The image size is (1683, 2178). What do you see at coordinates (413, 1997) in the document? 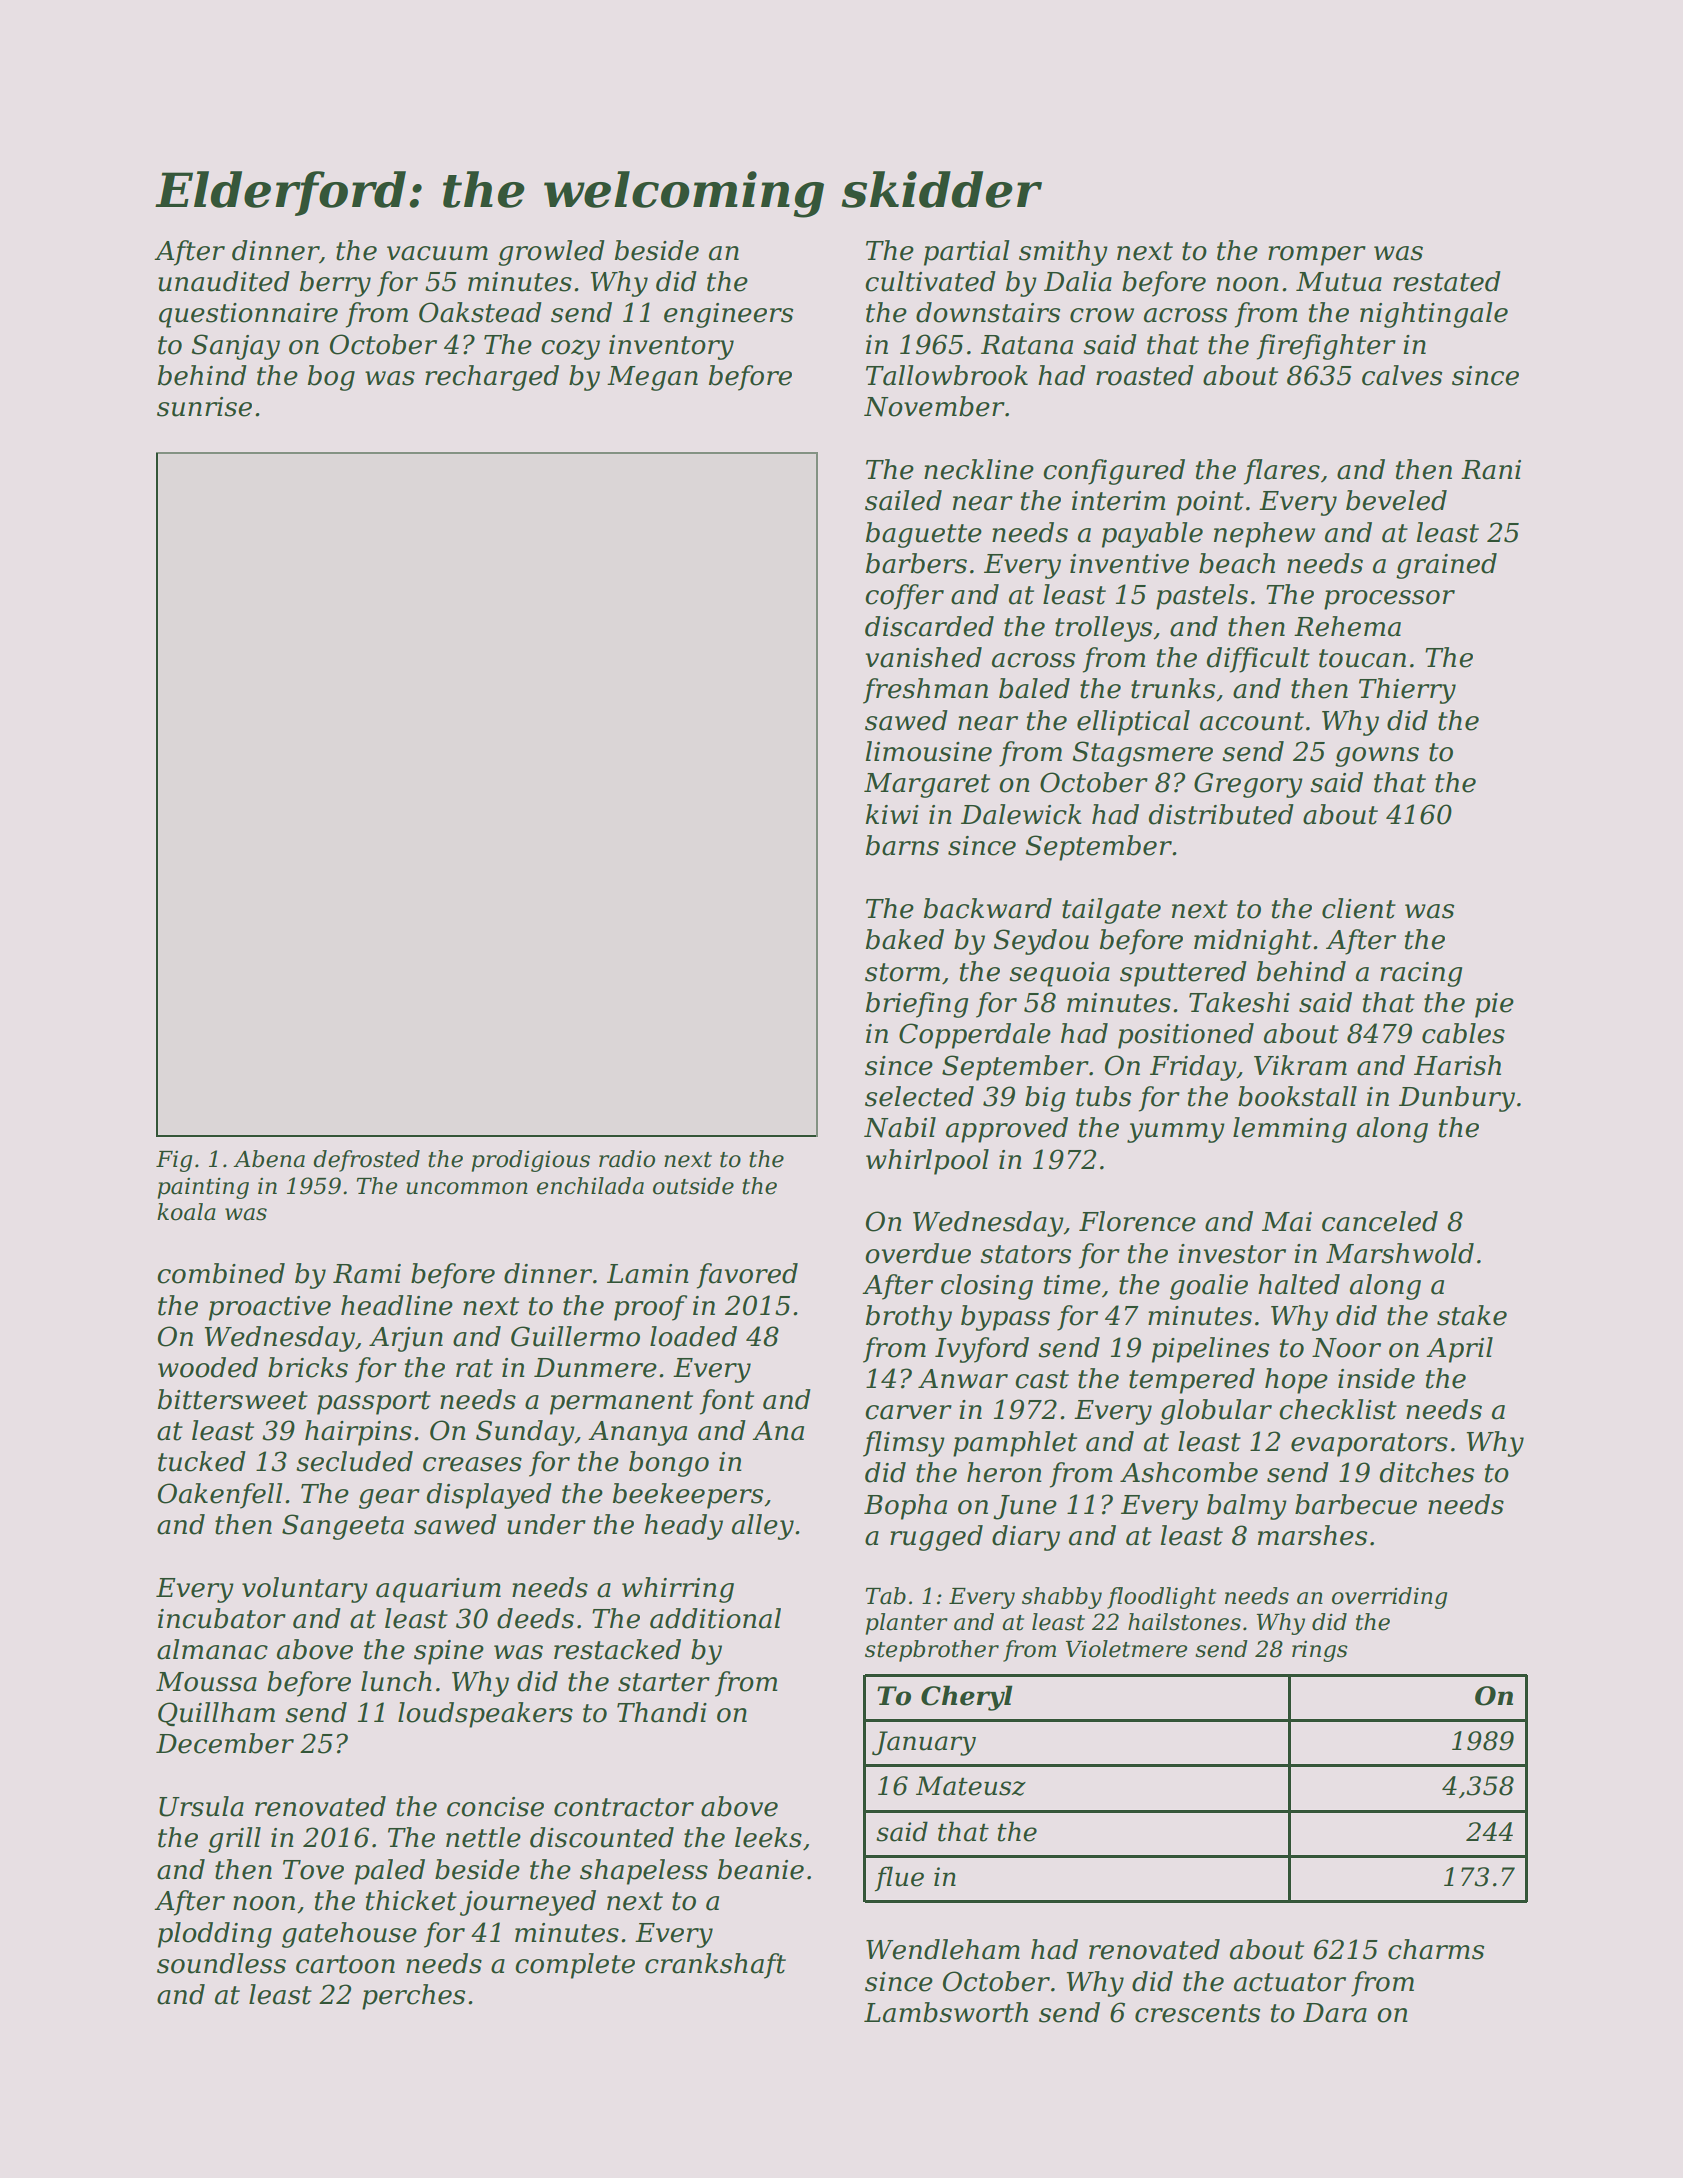
I see `perches` at bounding box center [413, 1997].
